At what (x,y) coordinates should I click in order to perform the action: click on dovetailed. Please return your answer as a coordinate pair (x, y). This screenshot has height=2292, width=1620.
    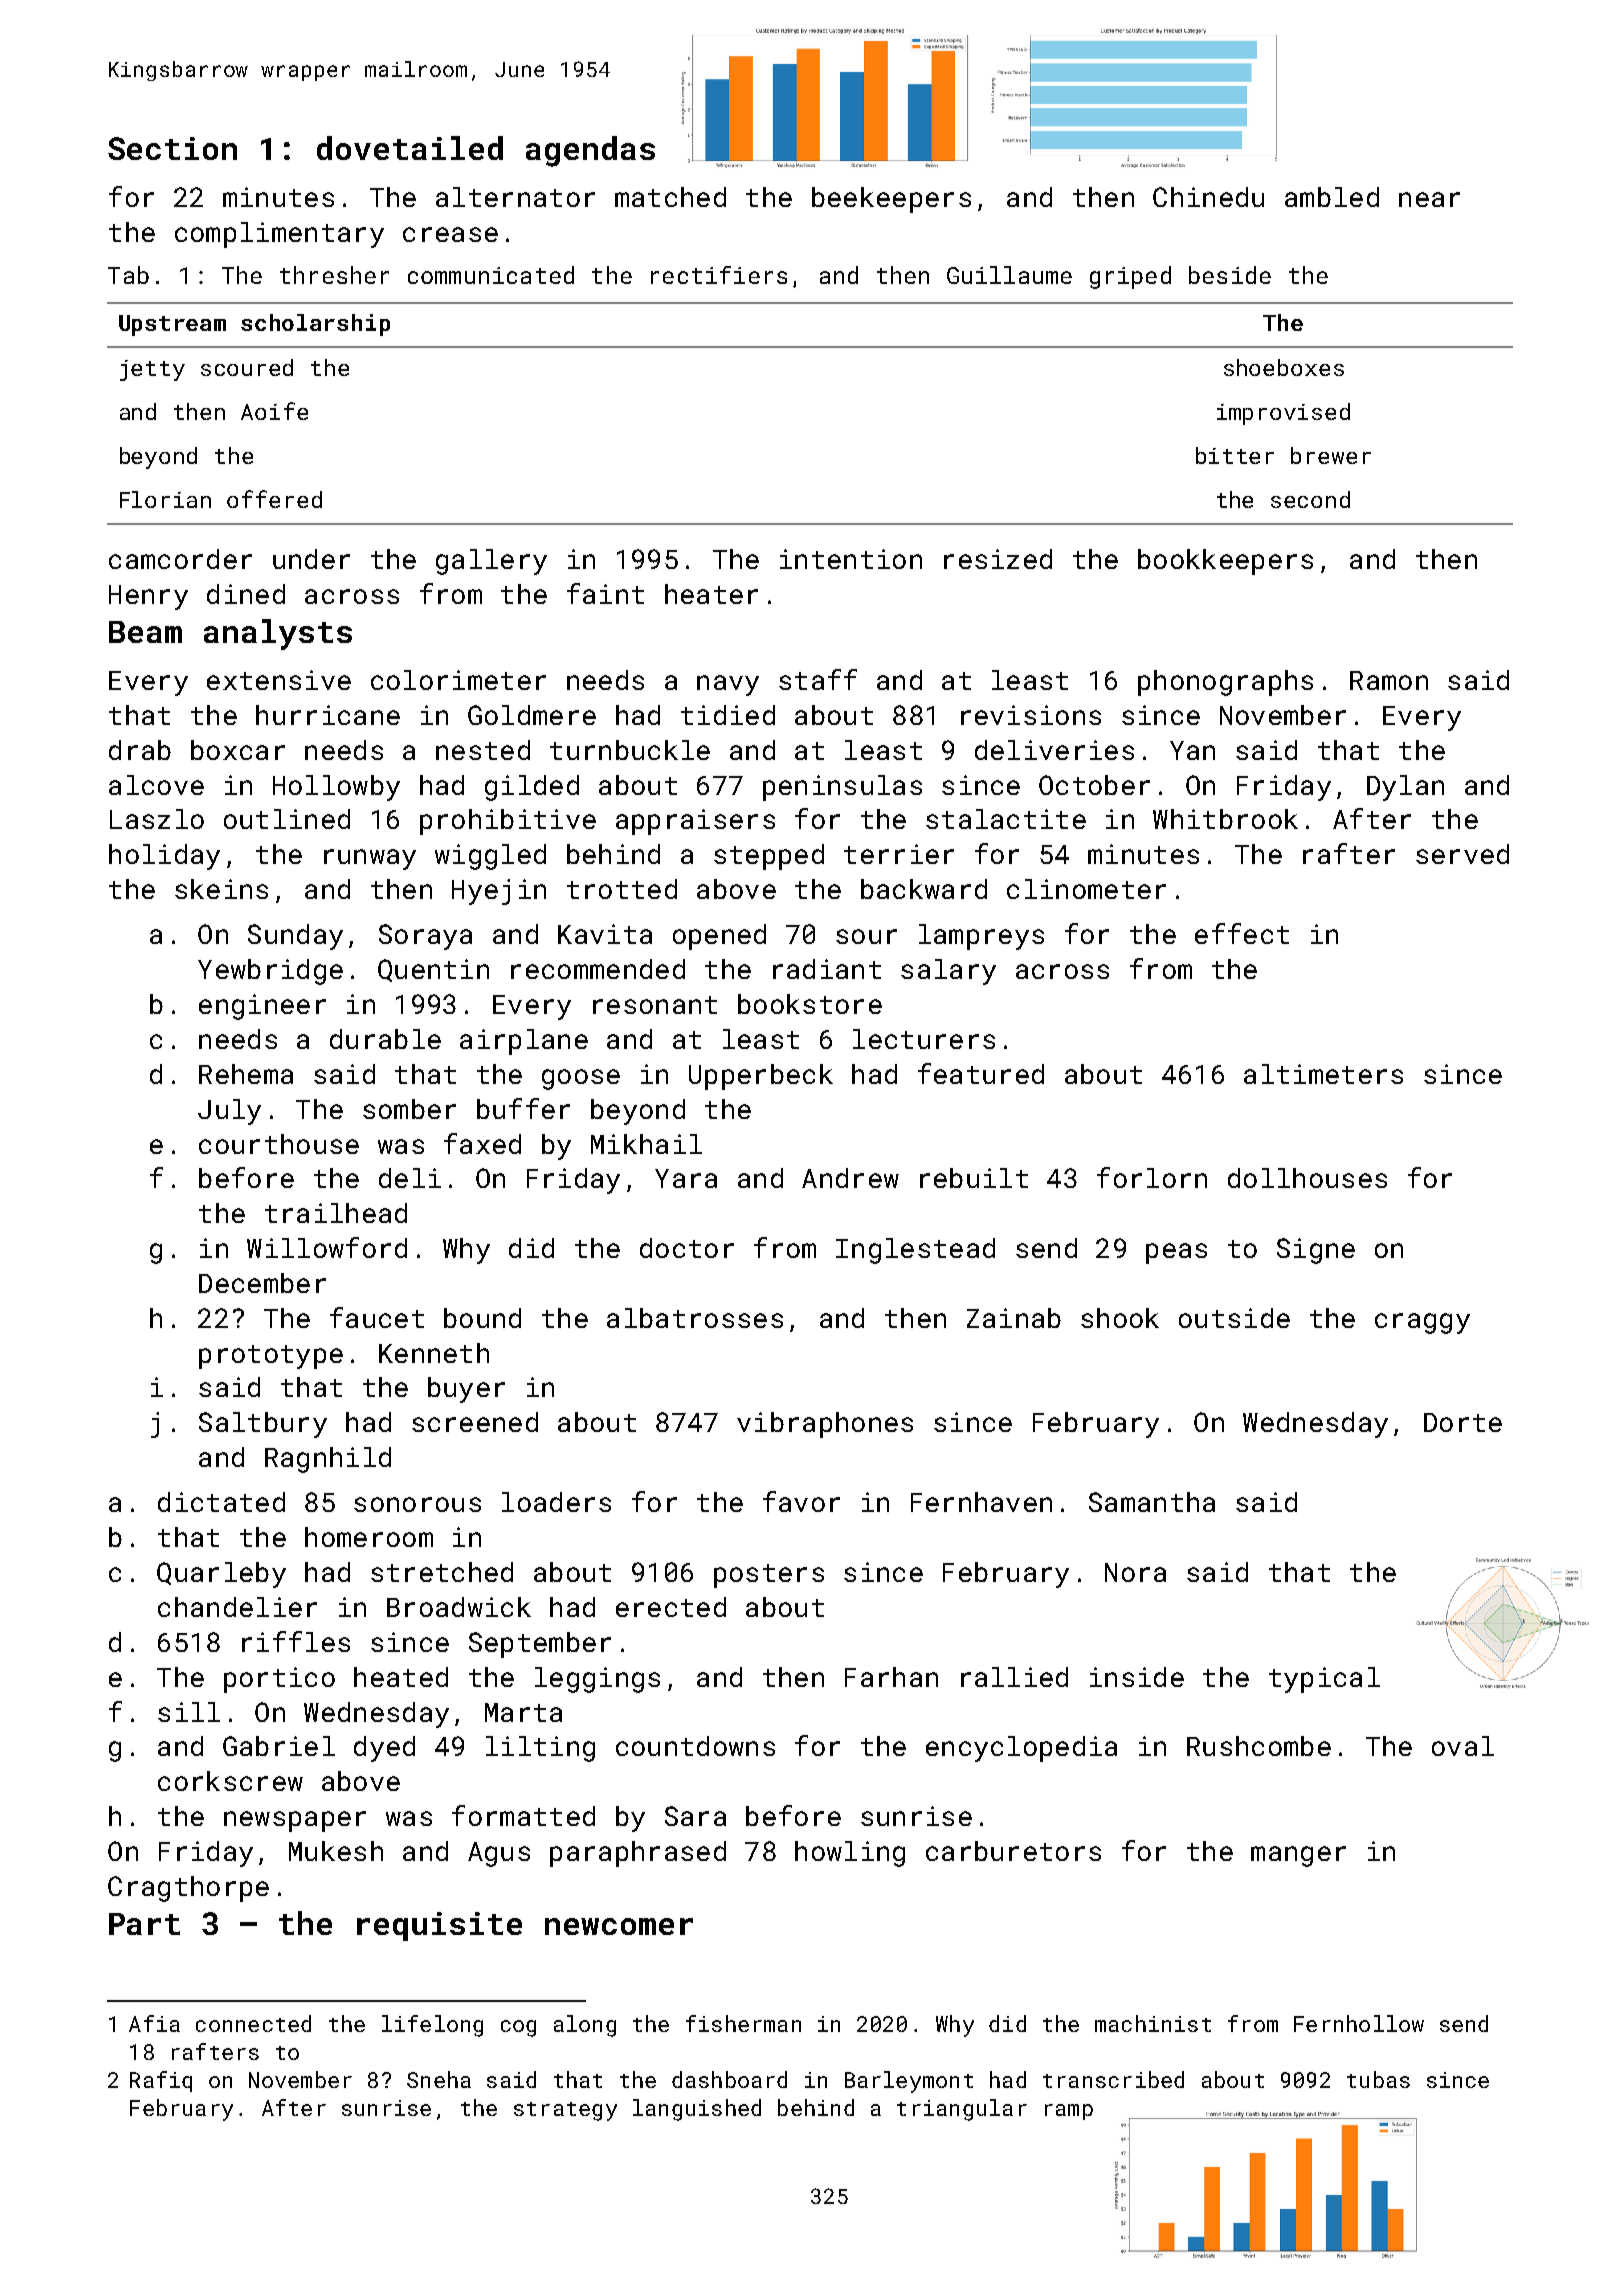
    Looking at the image, I should click on (410, 148).
